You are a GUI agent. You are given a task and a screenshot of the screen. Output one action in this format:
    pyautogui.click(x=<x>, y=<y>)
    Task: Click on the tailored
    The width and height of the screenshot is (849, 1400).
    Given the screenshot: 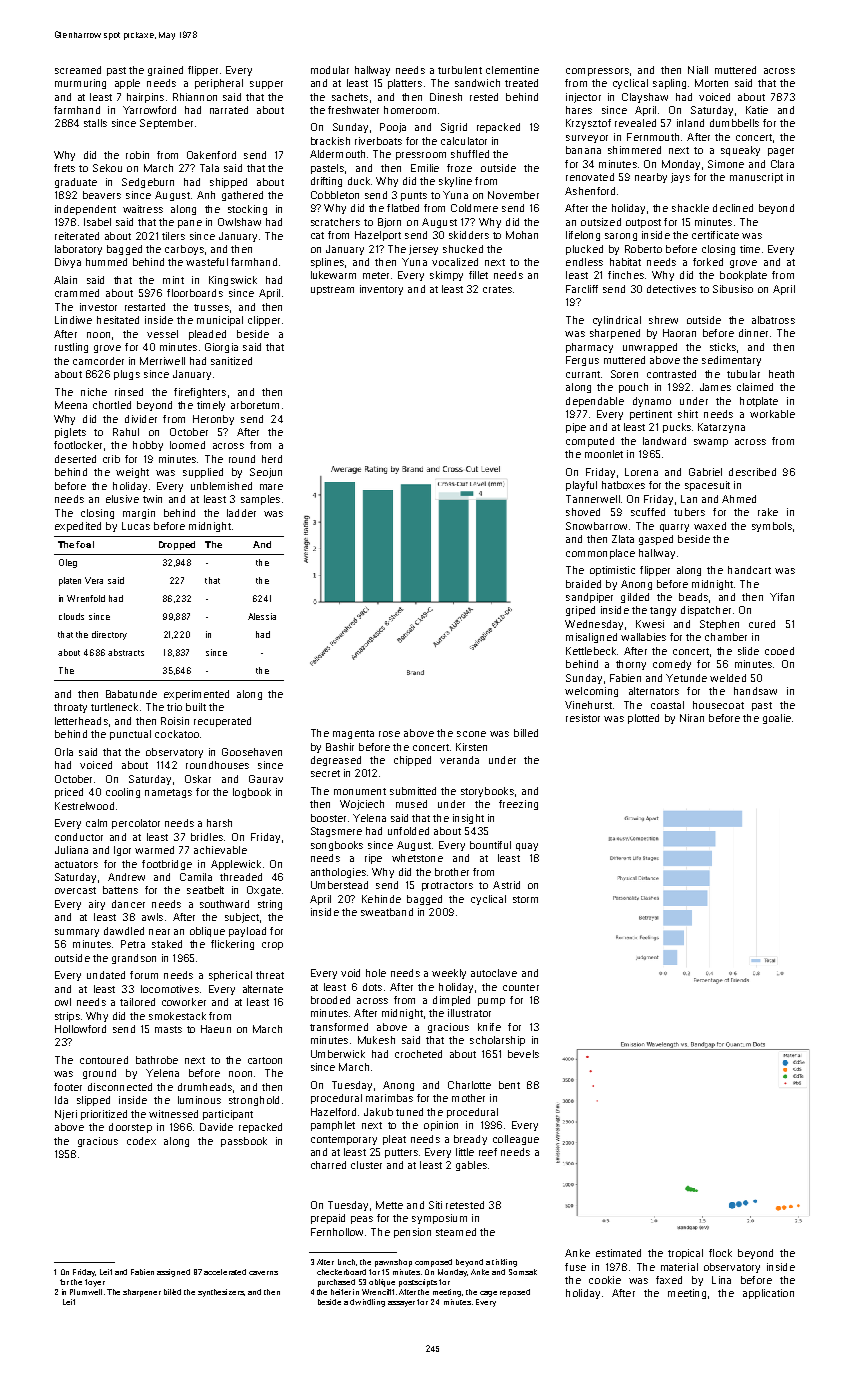 What is the action you would take?
    pyautogui.click(x=137, y=1002)
